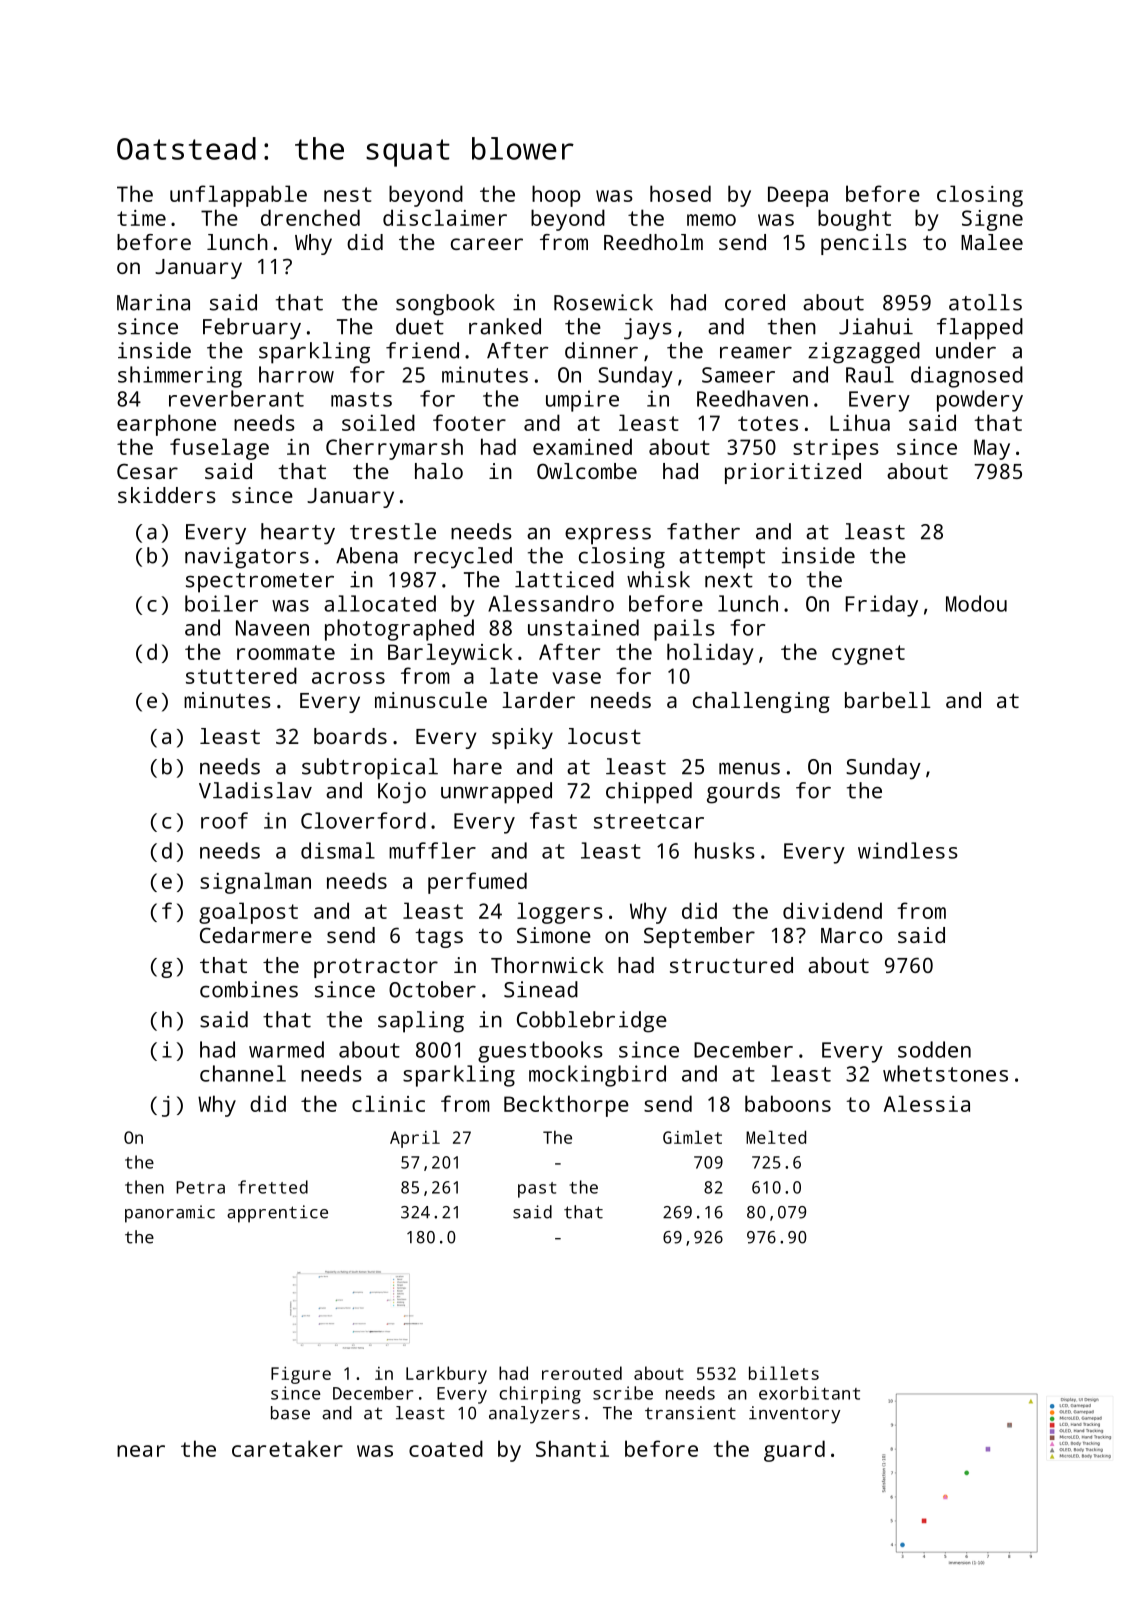  What do you see at coordinates (649, 793) in the screenshot?
I see `chipped` at bounding box center [649, 793].
